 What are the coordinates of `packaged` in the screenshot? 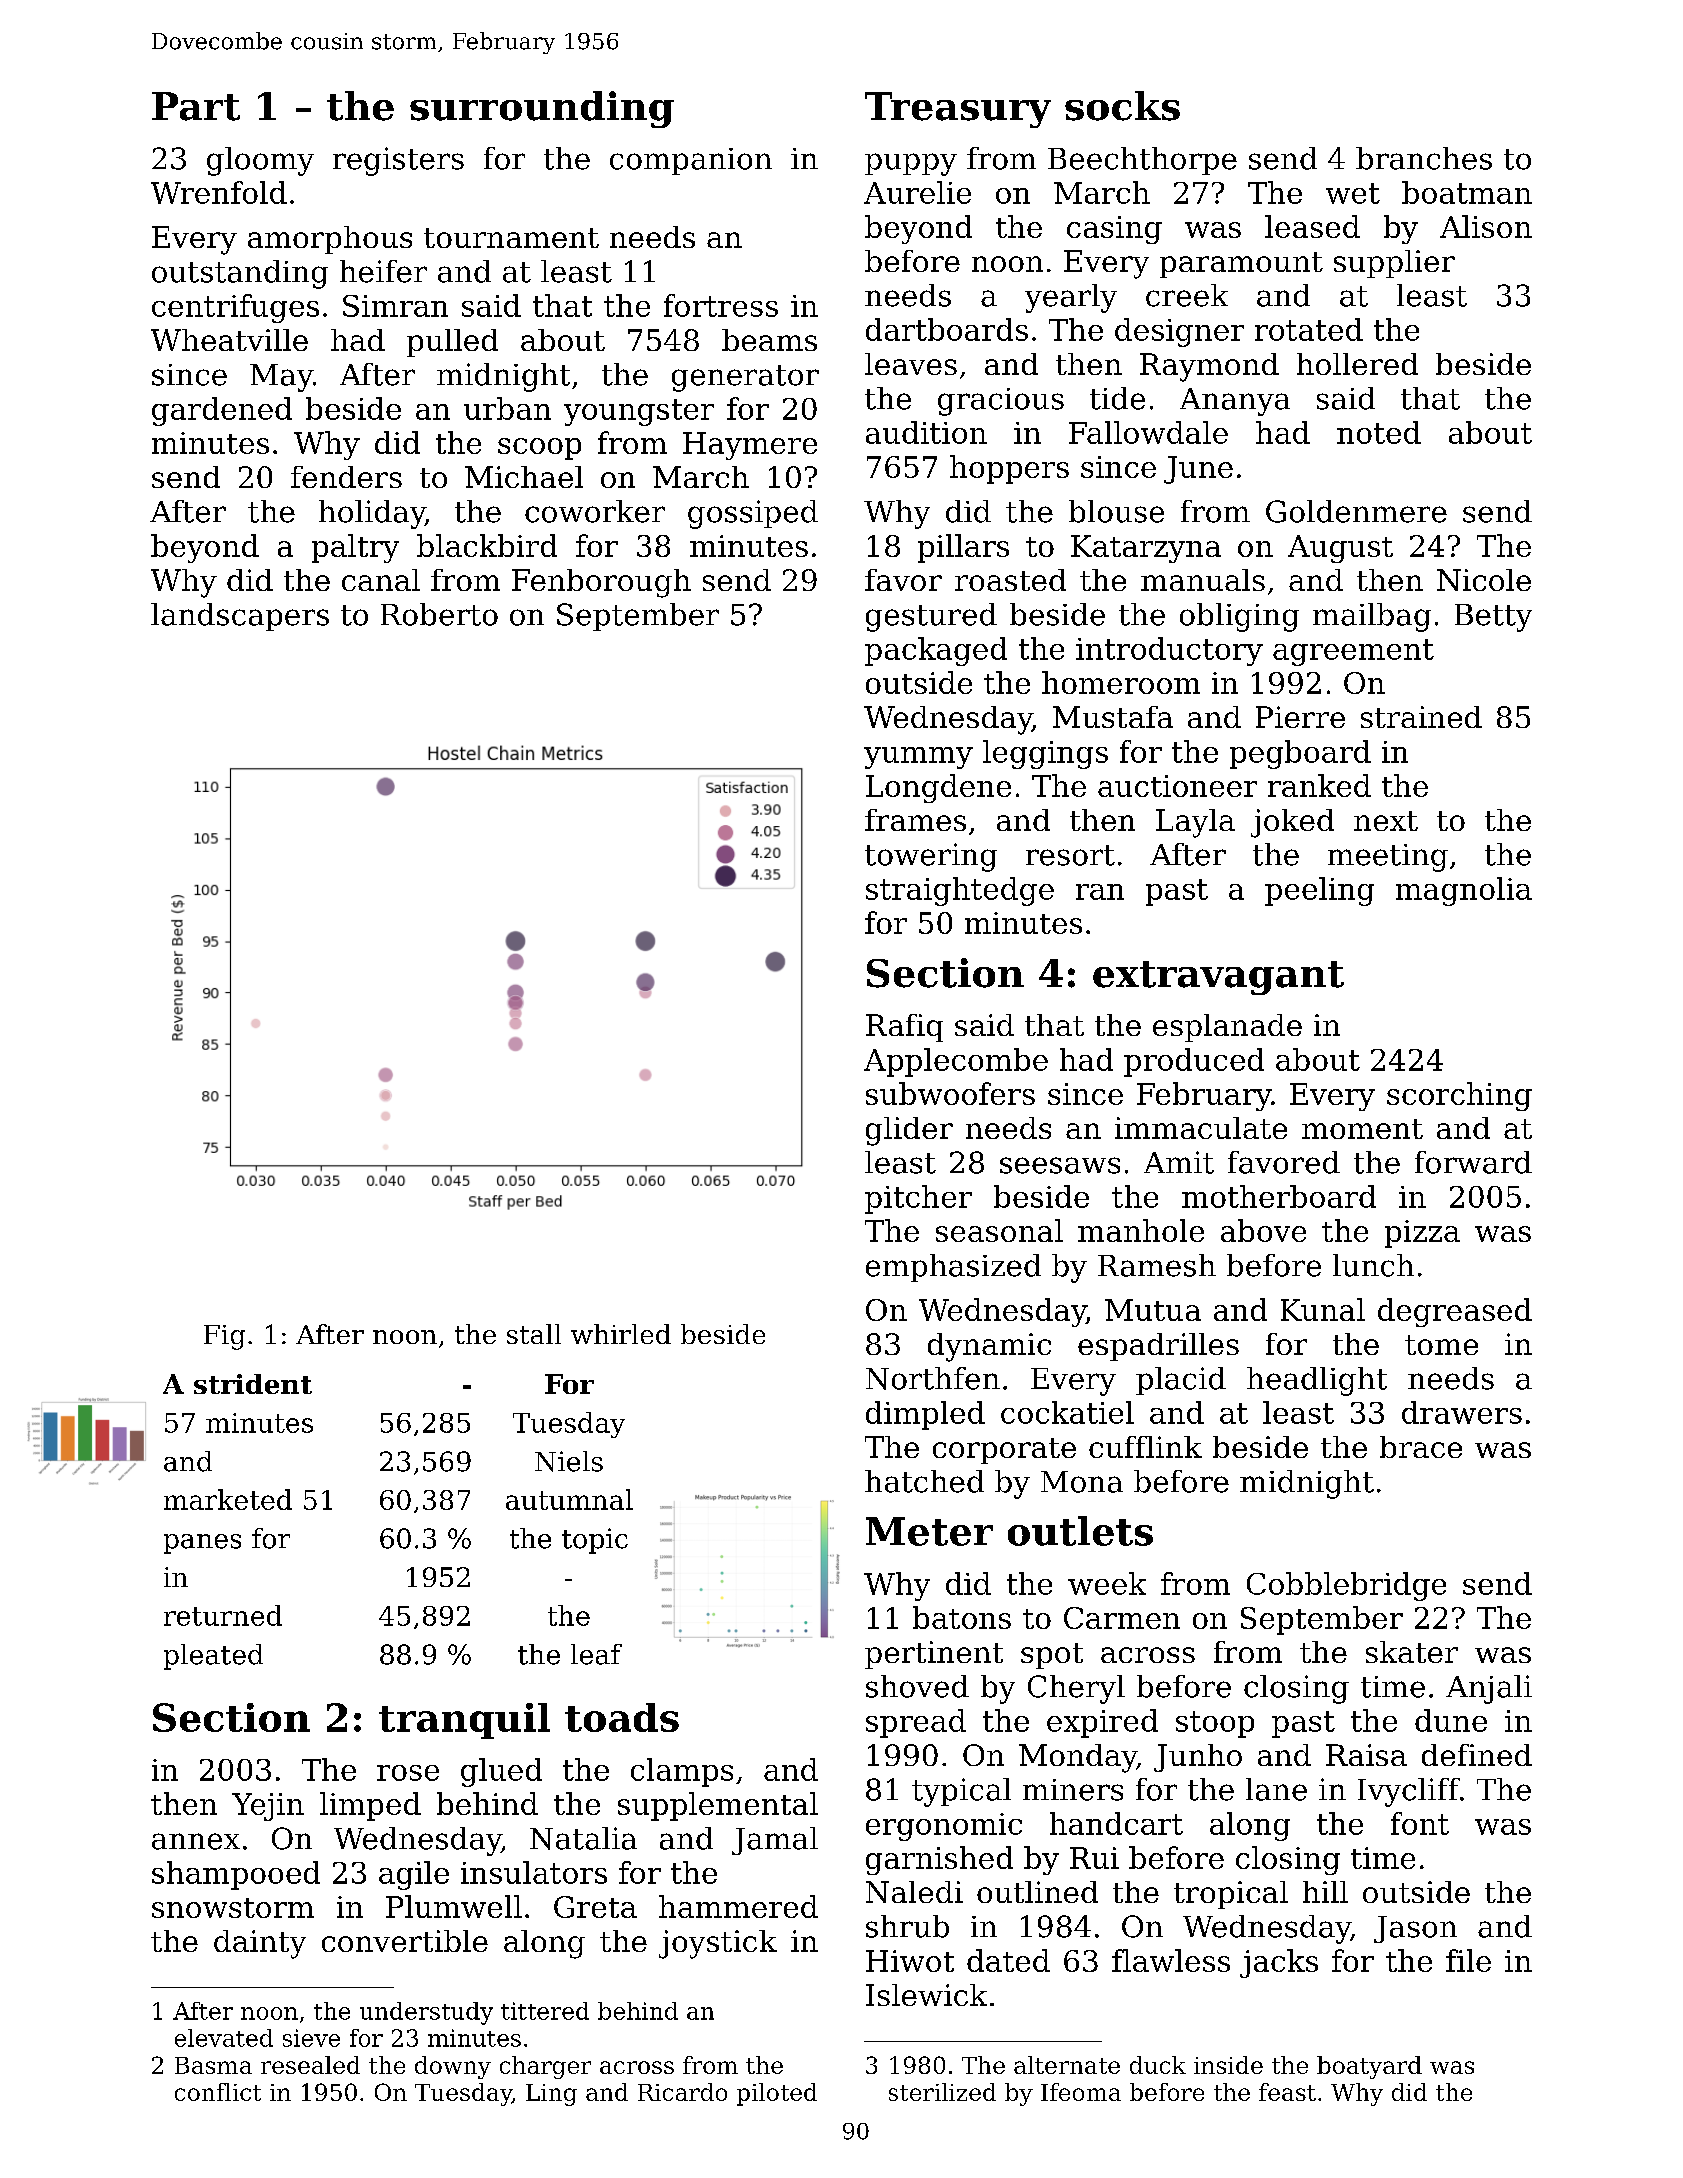 It's located at (936, 651).
